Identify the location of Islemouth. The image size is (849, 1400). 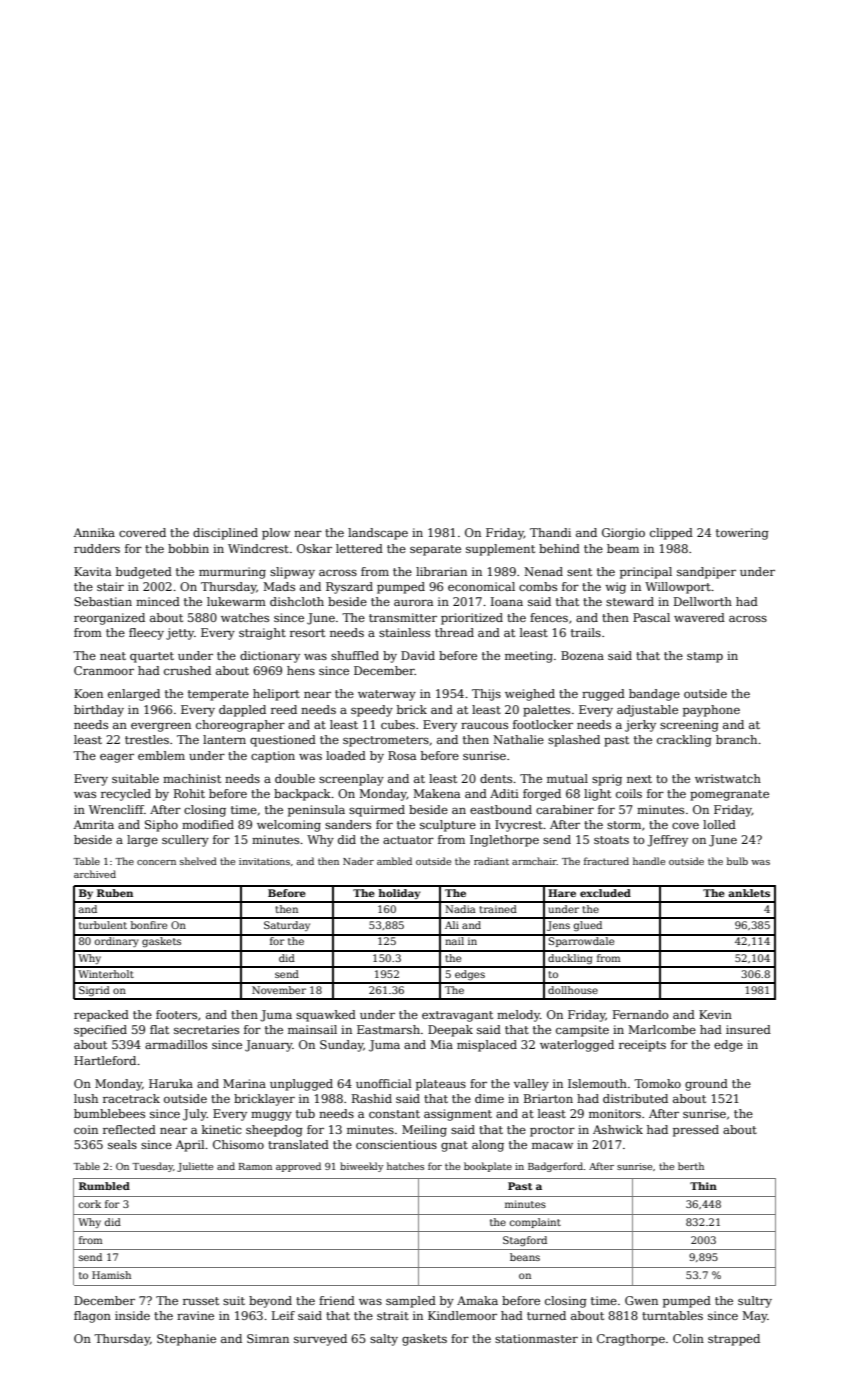
(597, 1083).
